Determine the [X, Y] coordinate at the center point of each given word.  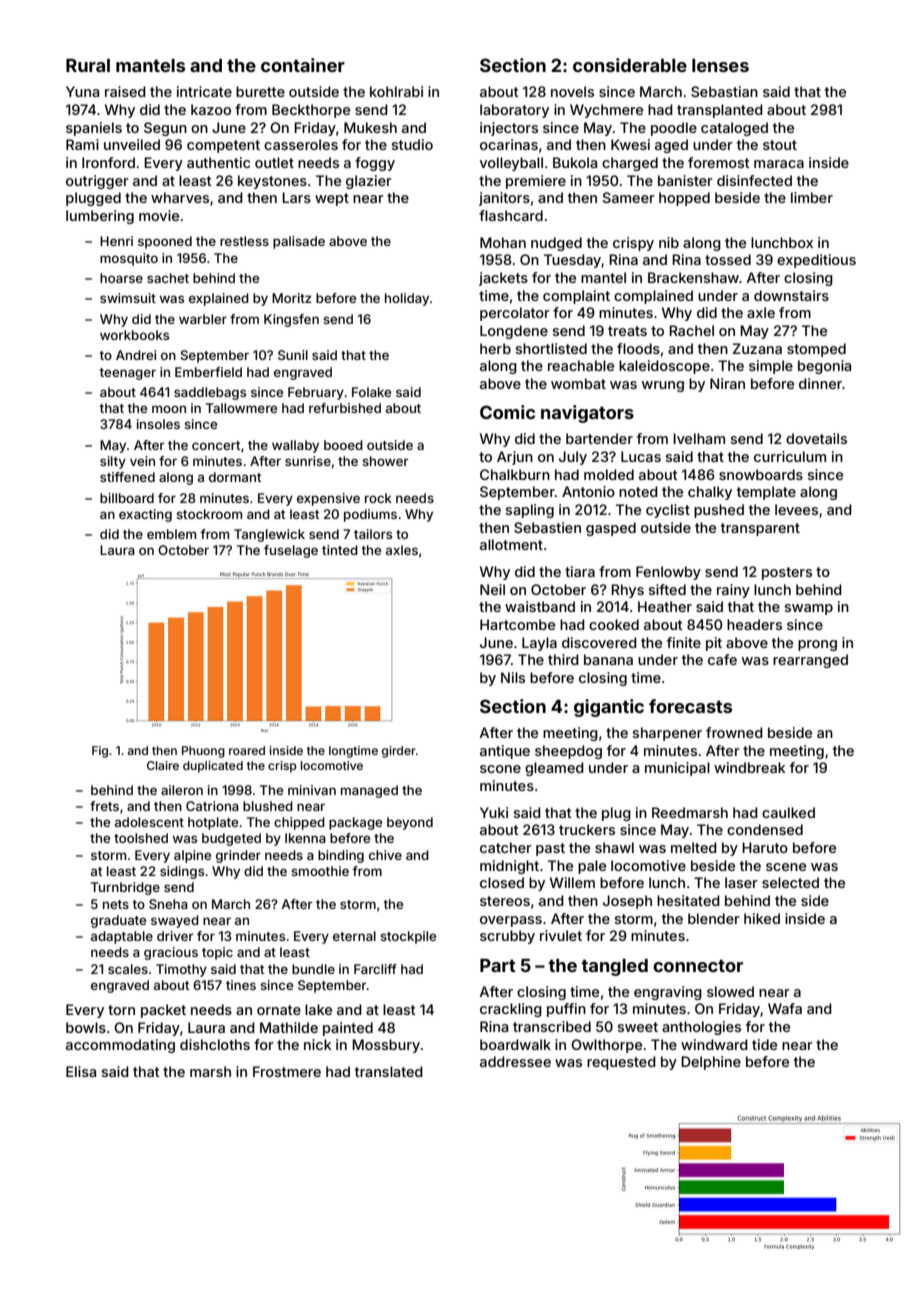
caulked [788, 812]
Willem [572, 882]
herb [495, 348]
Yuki [494, 812]
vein [142, 461]
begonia [824, 367]
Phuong [203, 752]
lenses [720, 65]
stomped [816, 350]
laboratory [514, 111]
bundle [313, 969]
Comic [507, 412]
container [303, 65]
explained [219, 299]
